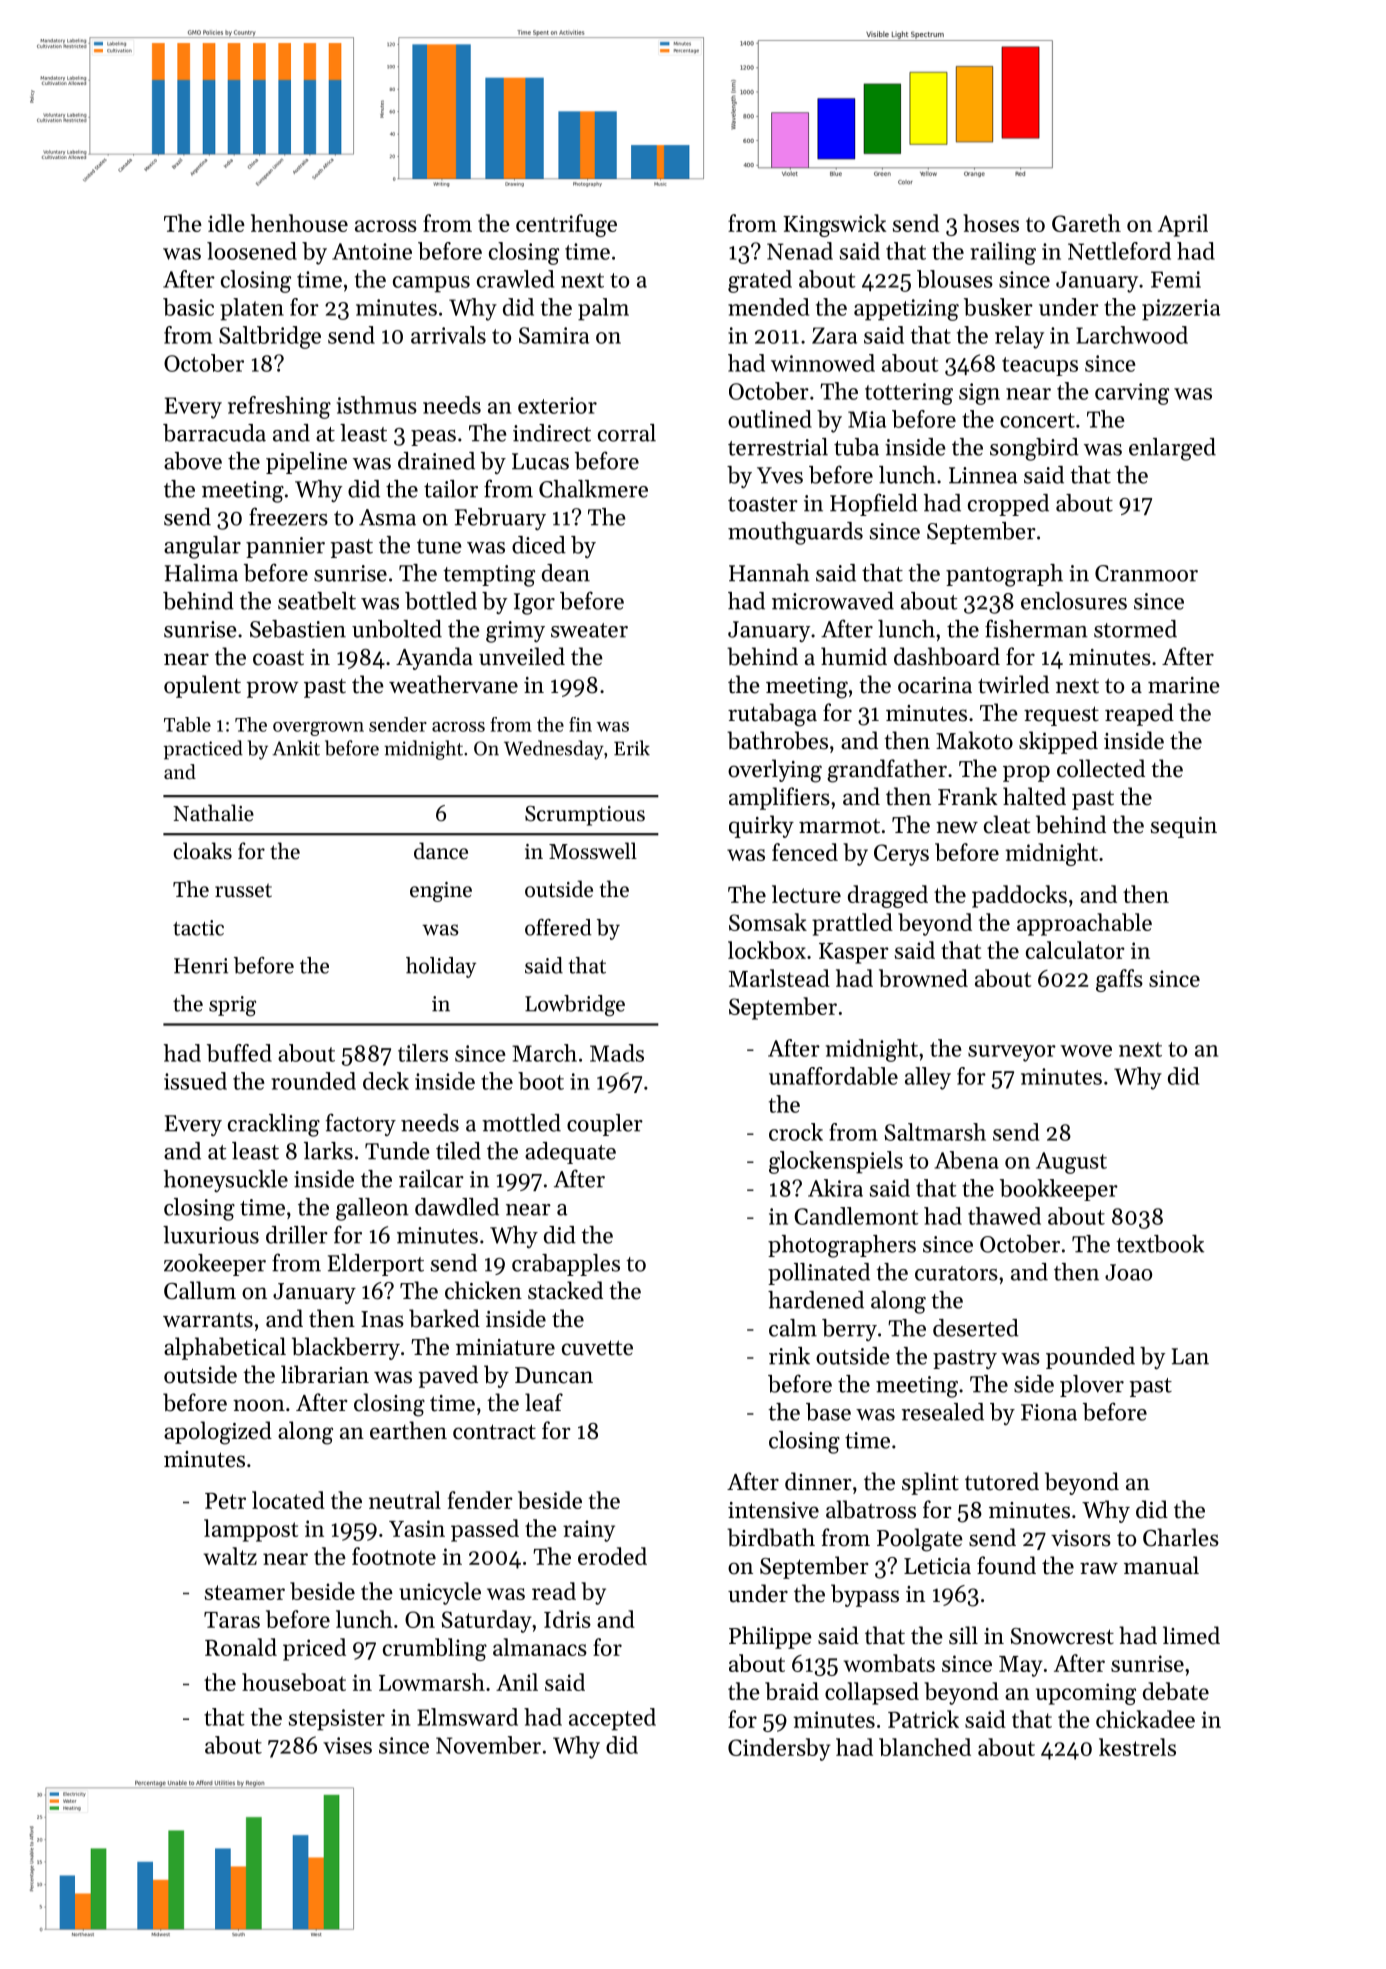 The width and height of the screenshot is (1386, 1969). What do you see at coordinates (347, 1745) in the screenshot?
I see `vises` at bounding box center [347, 1745].
